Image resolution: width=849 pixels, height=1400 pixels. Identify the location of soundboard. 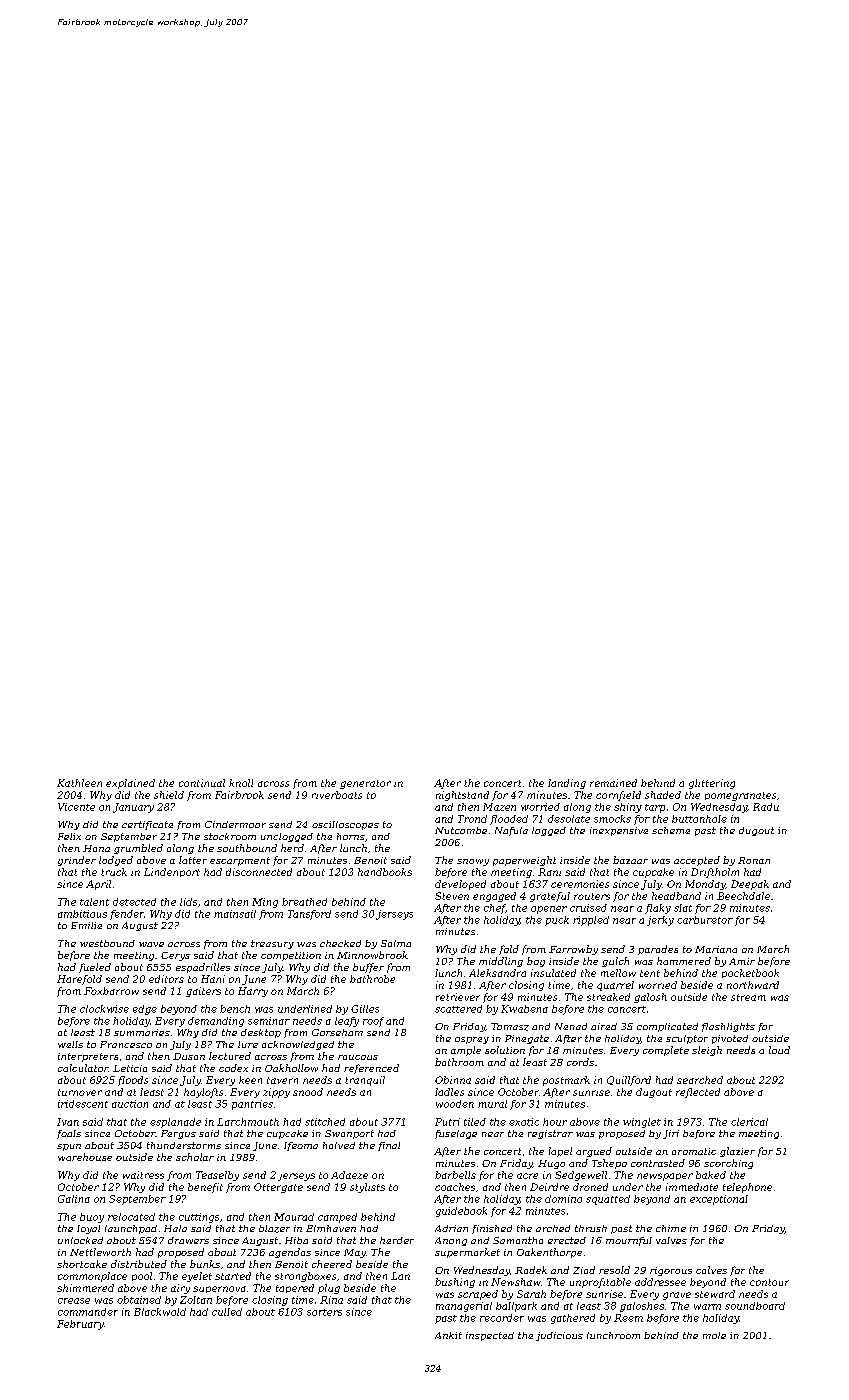
(755, 1306).
